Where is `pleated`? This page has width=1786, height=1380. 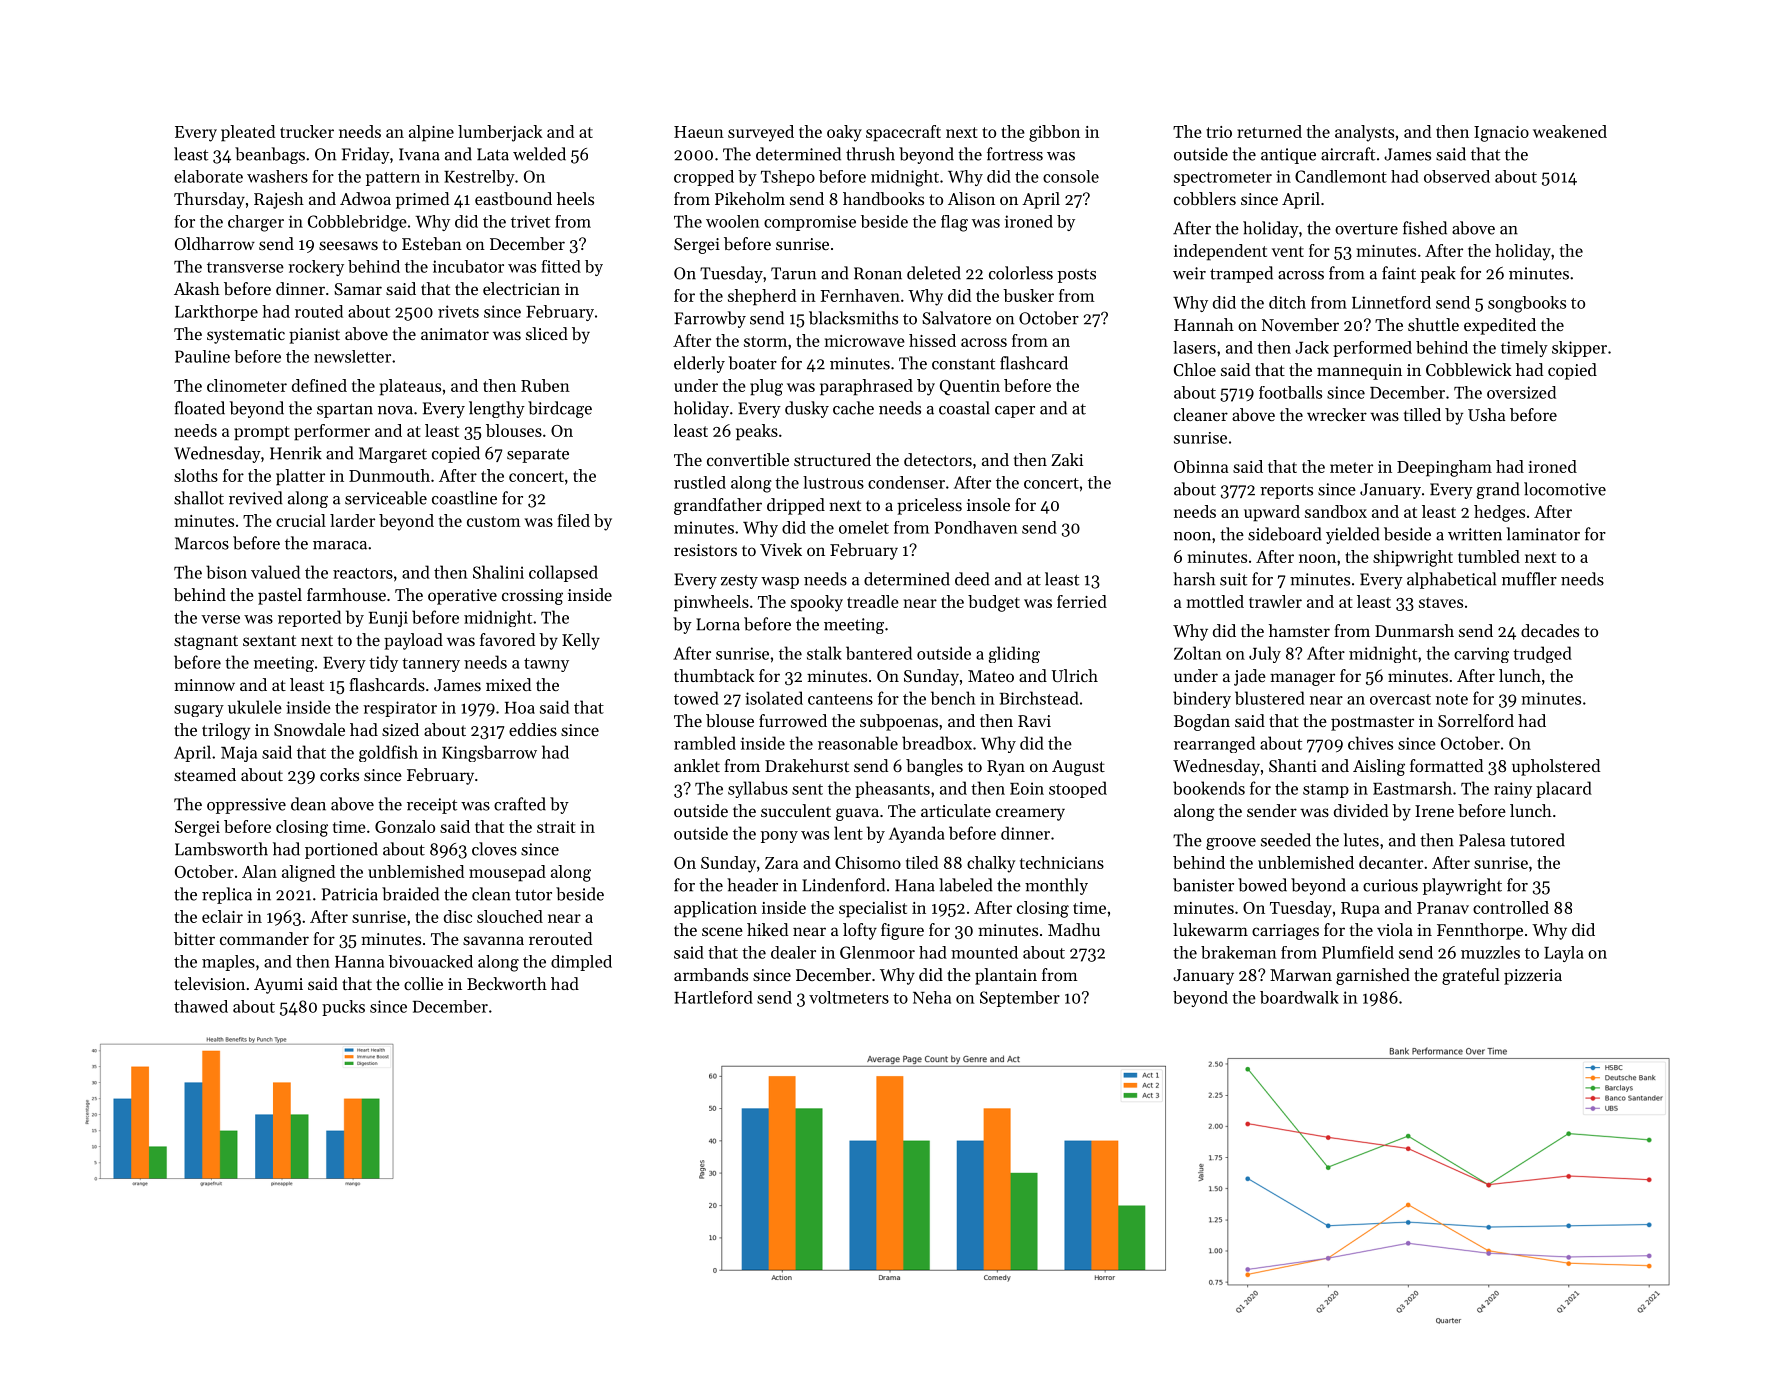
pleated is located at coordinates (248, 133).
